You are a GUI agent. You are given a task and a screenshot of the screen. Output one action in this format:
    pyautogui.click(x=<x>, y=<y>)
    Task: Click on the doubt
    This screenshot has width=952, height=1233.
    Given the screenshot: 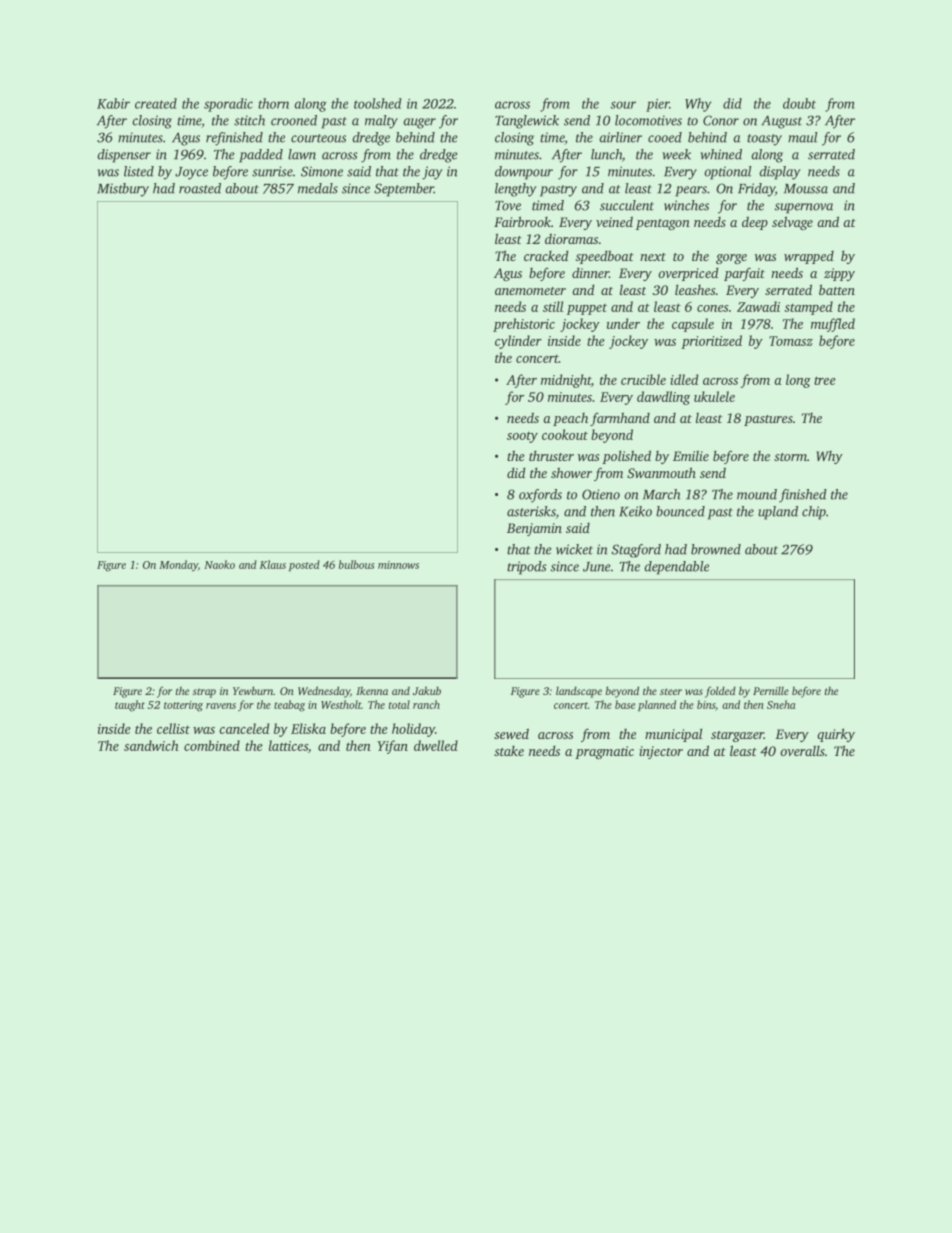 What is the action you would take?
    pyautogui.click(x=799, y=103)
